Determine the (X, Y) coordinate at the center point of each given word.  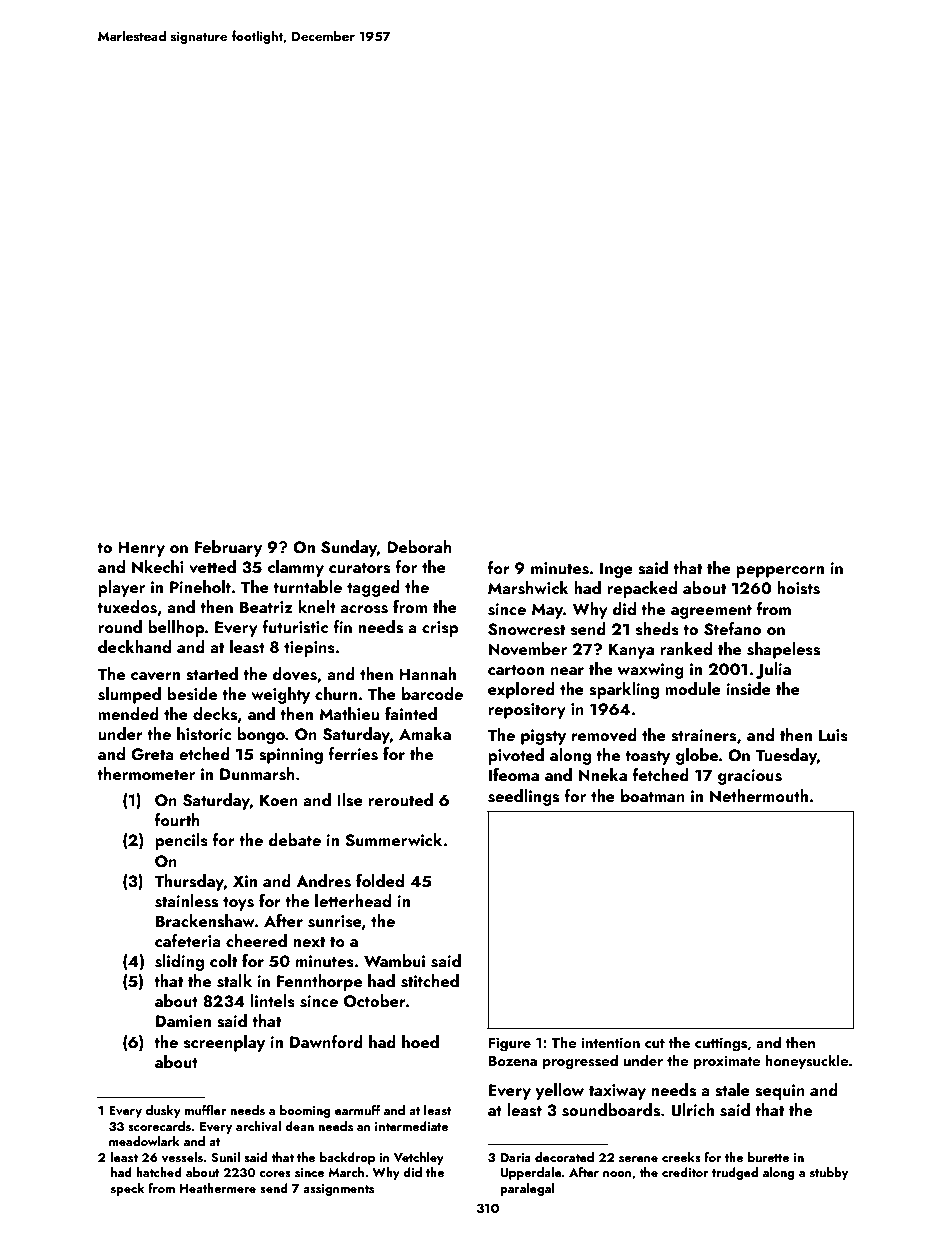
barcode (432, 693)
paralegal (527, 1189)
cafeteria (188, 940)
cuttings (721, 1044)
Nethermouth (759, 795)
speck (127, 1189)
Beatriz (266, 607)
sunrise (335, 921)
